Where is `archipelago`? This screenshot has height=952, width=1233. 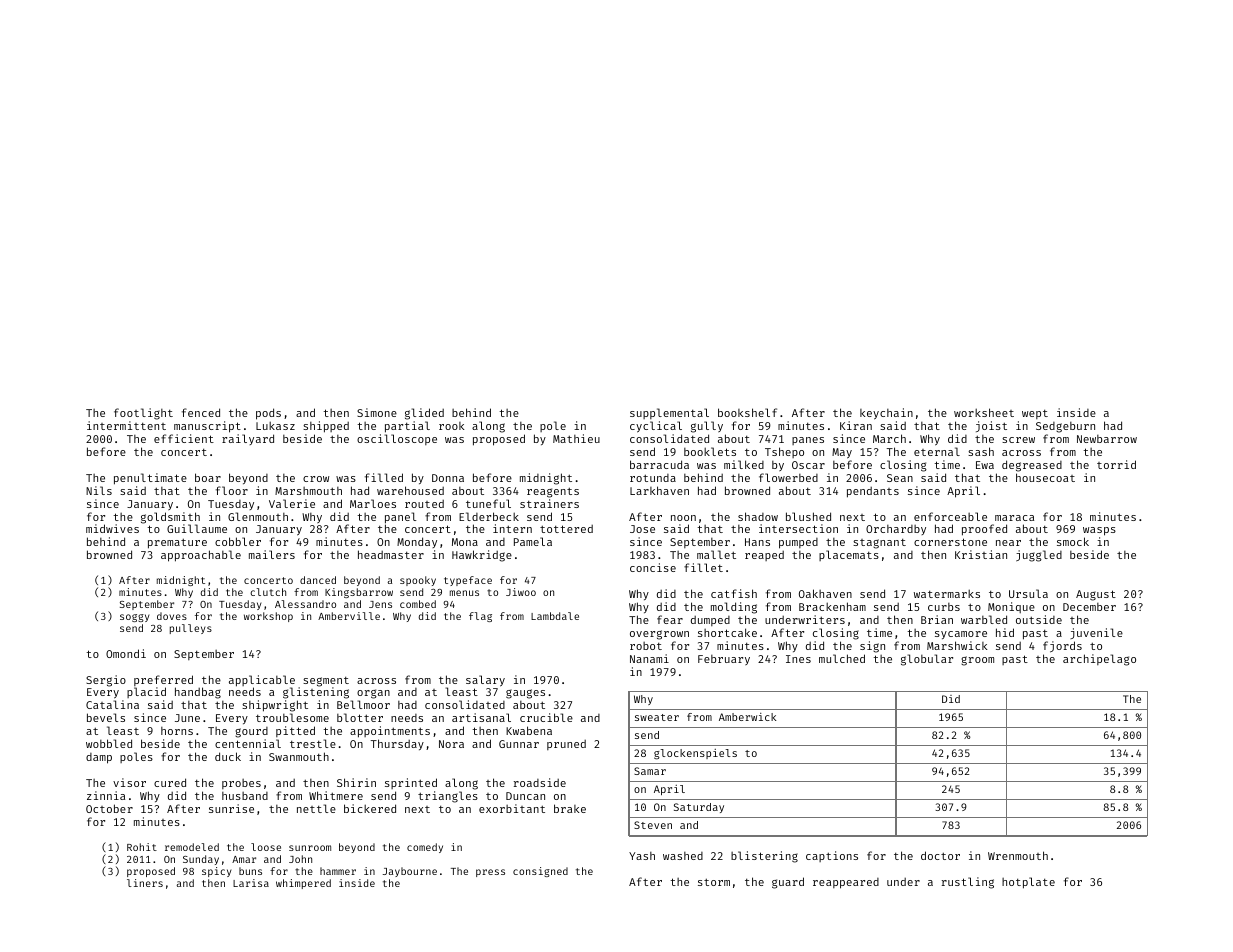 archipelago is located at coordinates (1099, 660).
